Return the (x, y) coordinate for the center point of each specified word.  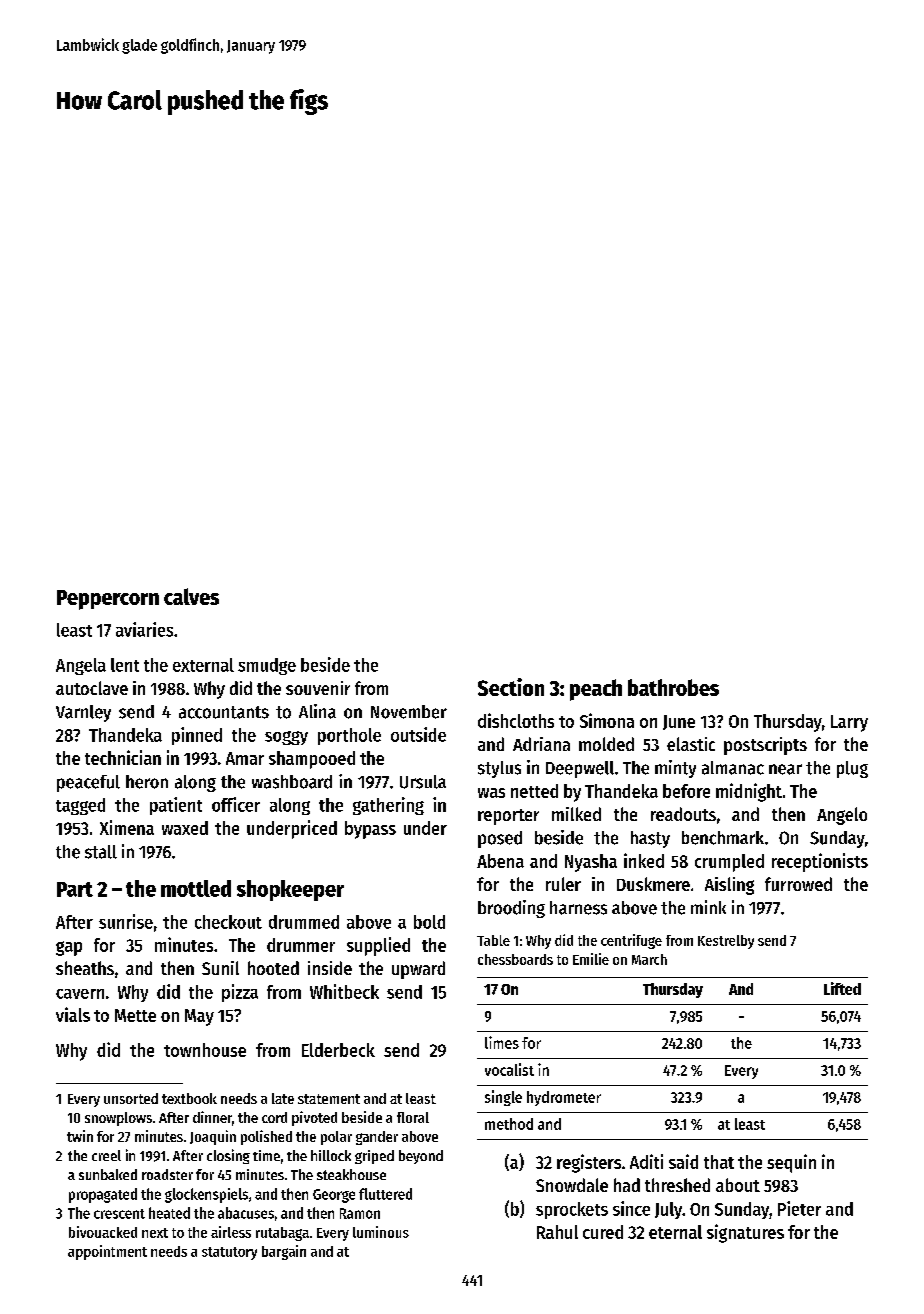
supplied (378, 946)
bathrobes (673, 687)
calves (191, 596)
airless (231, 1232)
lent (125, 665)
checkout (228, 922)
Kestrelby (726, 942)
